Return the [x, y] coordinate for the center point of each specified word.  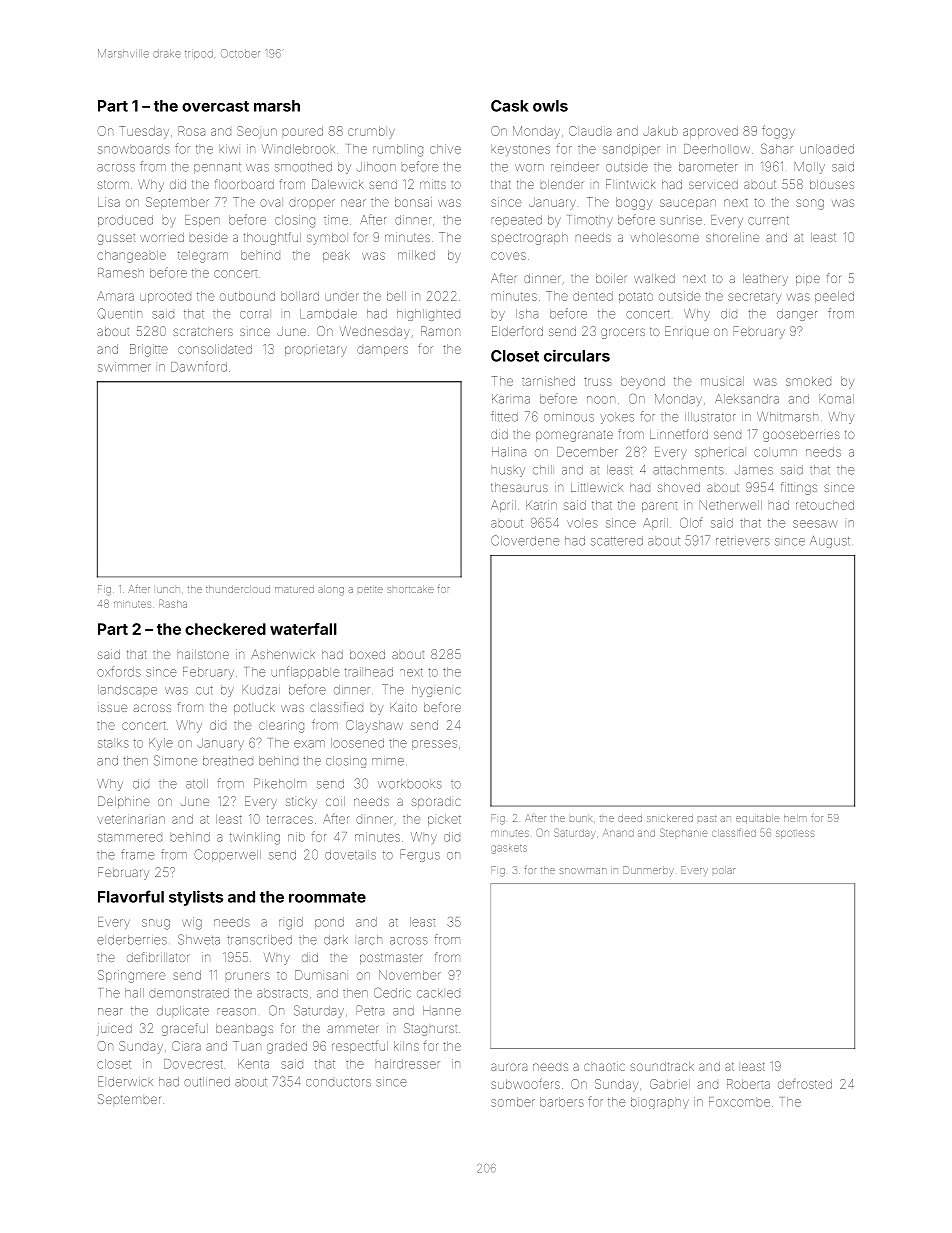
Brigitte [149, 350]
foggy [778, 132]
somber [513, 1102]
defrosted [805, 1083]
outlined [207, 1082]
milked [416, 255]
